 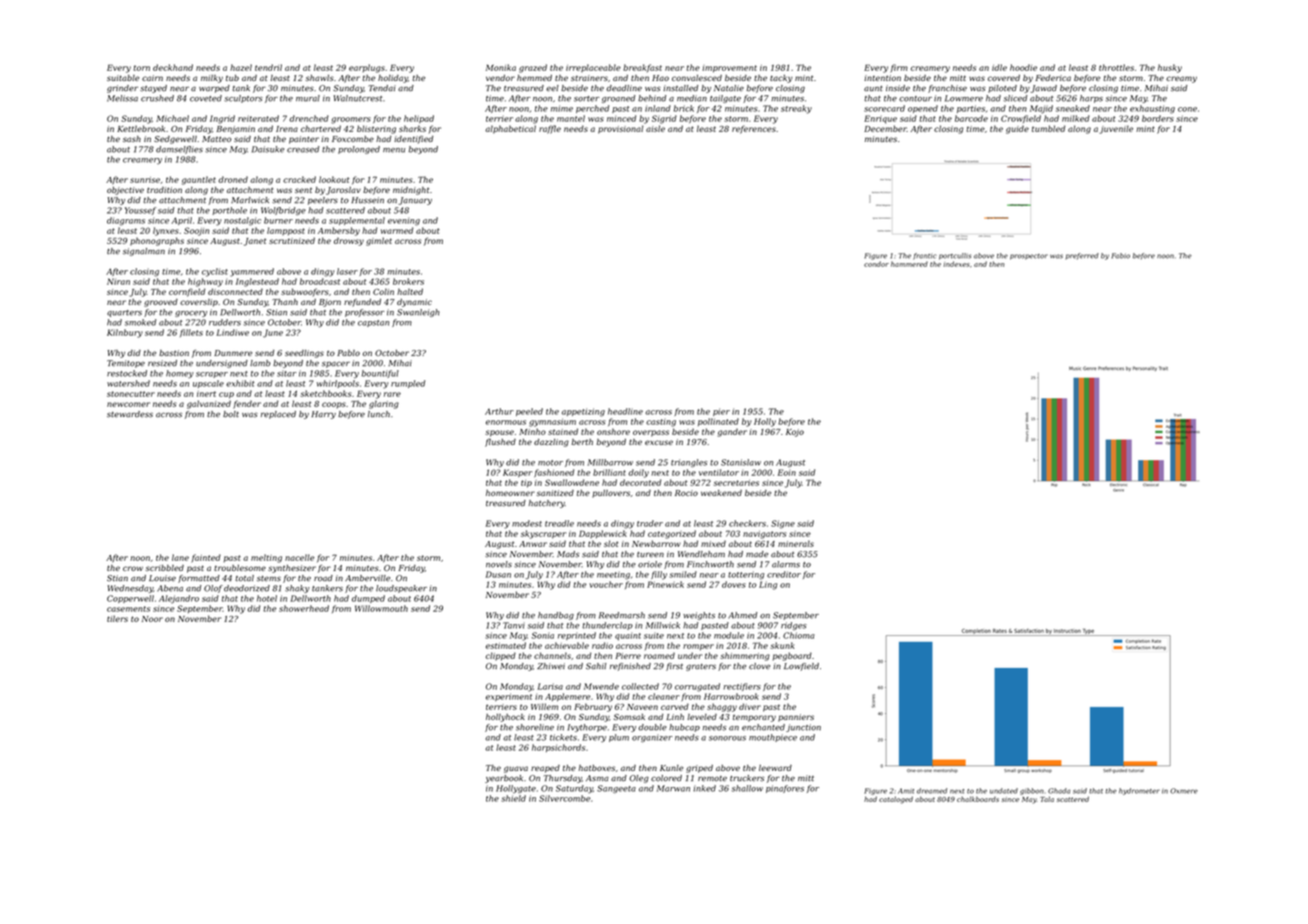 What do you see at coordinates (564, 798) in the screenshot?
I see `Silvercombe` at bounding box center [564, 798].
